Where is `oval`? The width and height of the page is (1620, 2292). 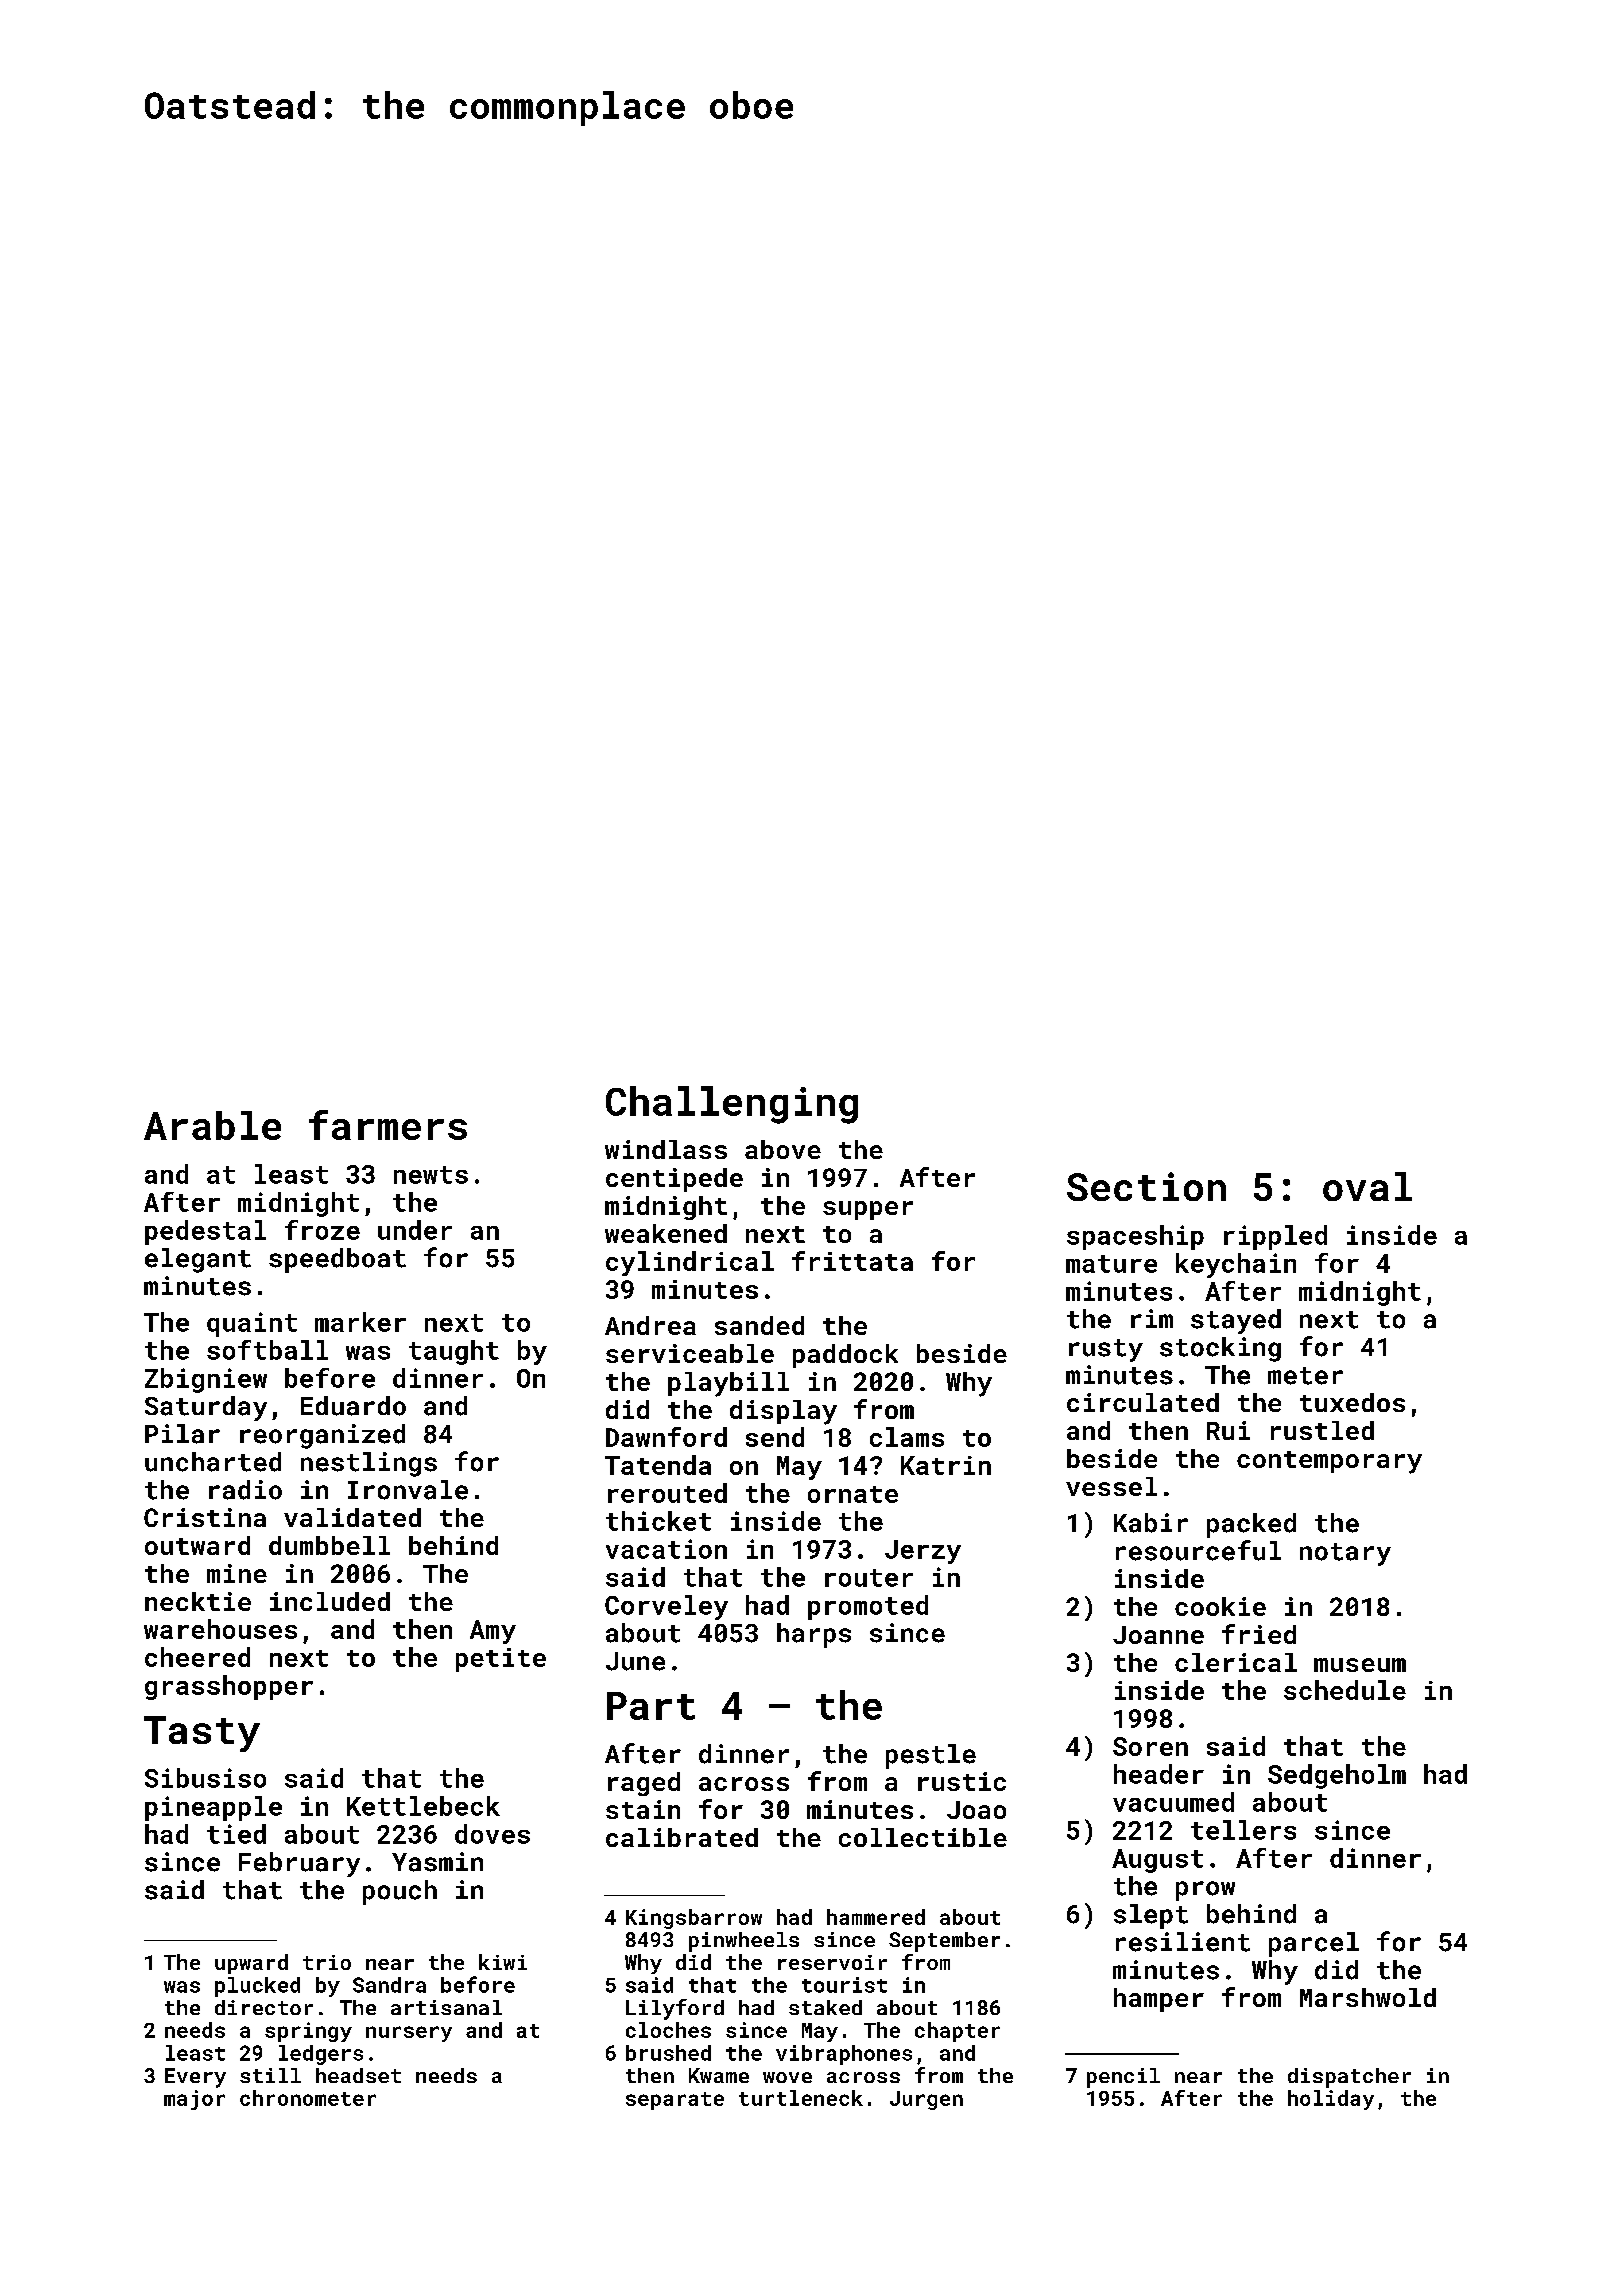
oval is located at coordinates (1367, 1186).
